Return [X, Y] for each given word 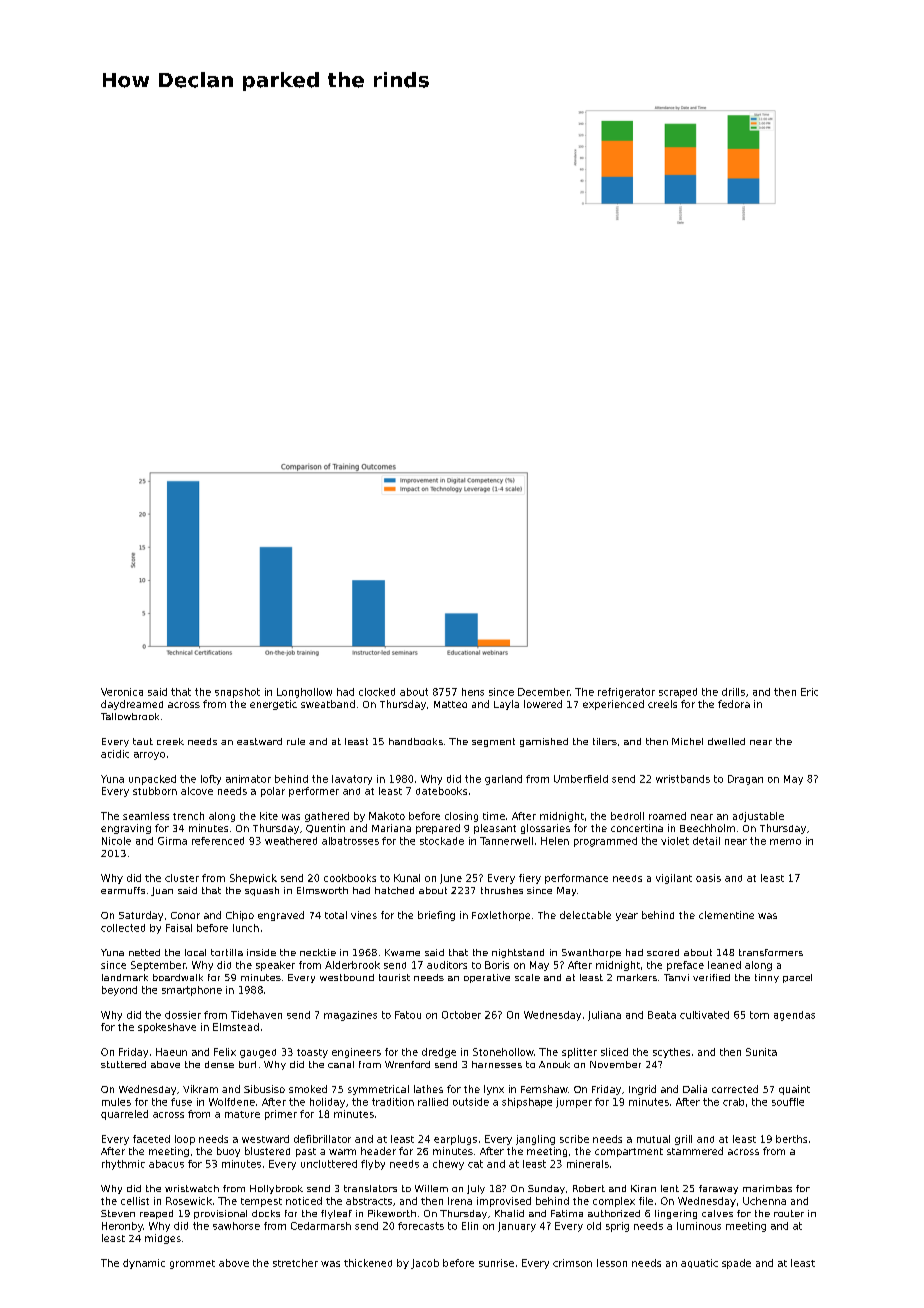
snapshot [237, 693]
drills [733, 692]
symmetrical [378, 1090]
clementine [726, 915]
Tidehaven [256, 1015]
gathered [327, 817]
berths [791, 1139]
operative [487, 978]
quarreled [124, 1115]
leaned [724, 965]
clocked [377, 692]
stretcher [295, 1263]
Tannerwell [506, 841]
